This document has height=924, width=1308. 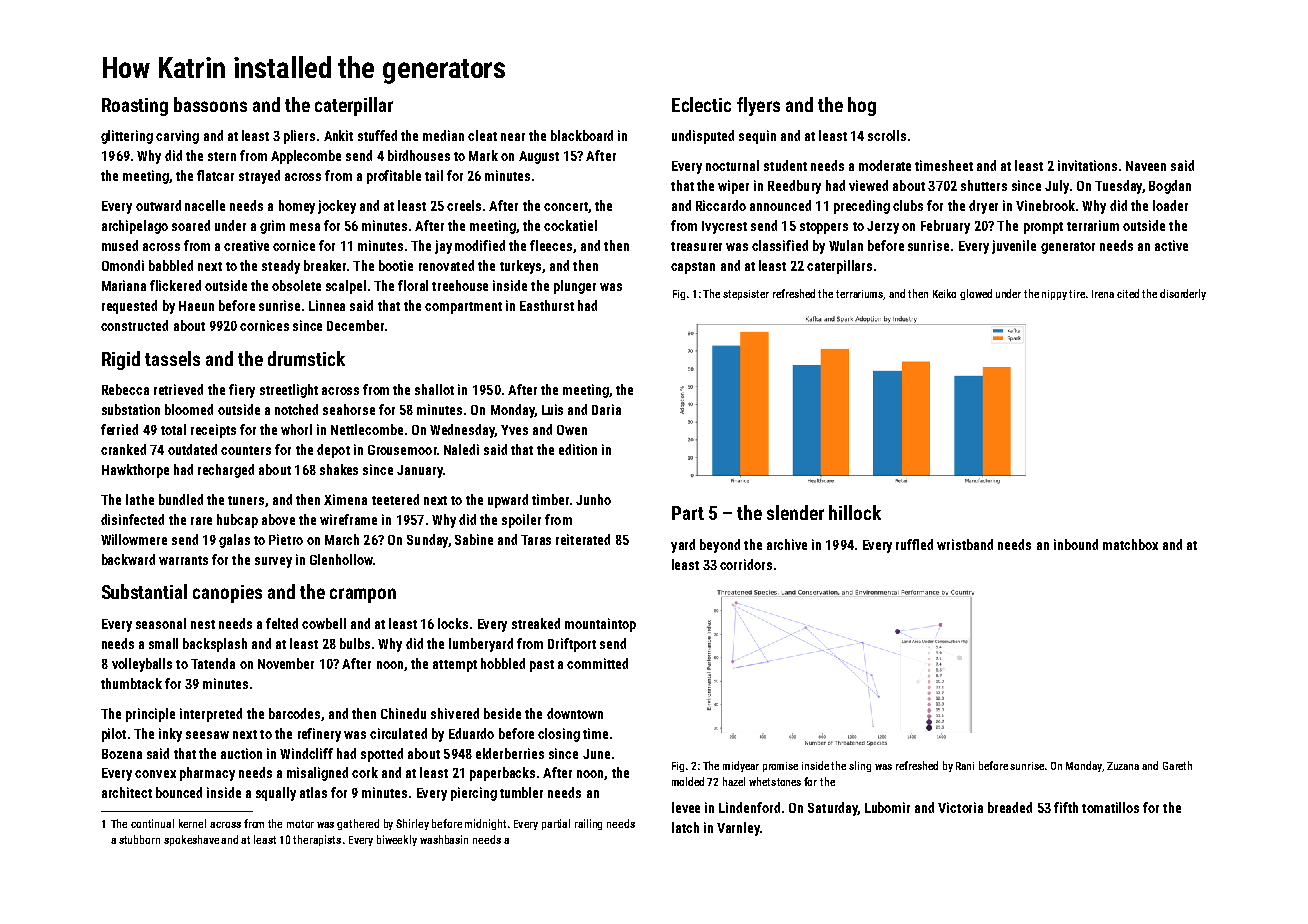 I want to click on Naveen, so click(x=1146, y=166).
